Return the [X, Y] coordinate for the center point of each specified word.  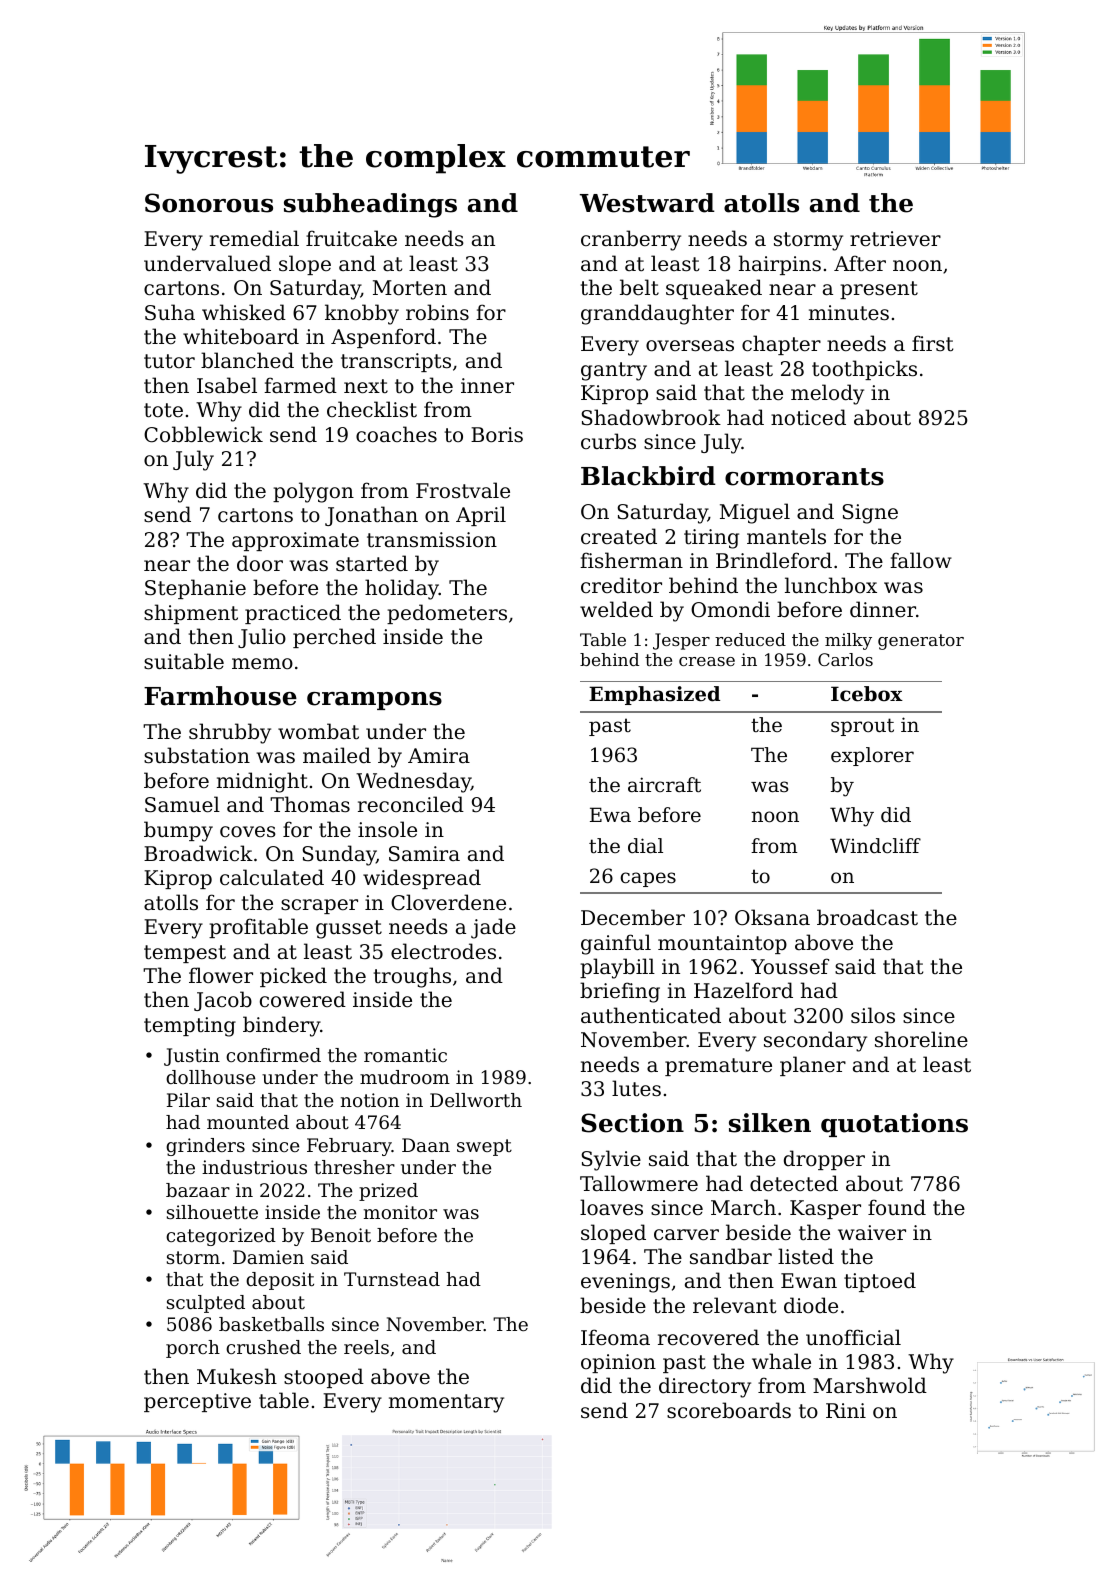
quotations [894, 1125]
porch [193, 1349]
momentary [446, 1403]
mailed [337, 755]
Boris [497, 435]
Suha [170, 312]
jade [493, 928]
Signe [870, 514]
